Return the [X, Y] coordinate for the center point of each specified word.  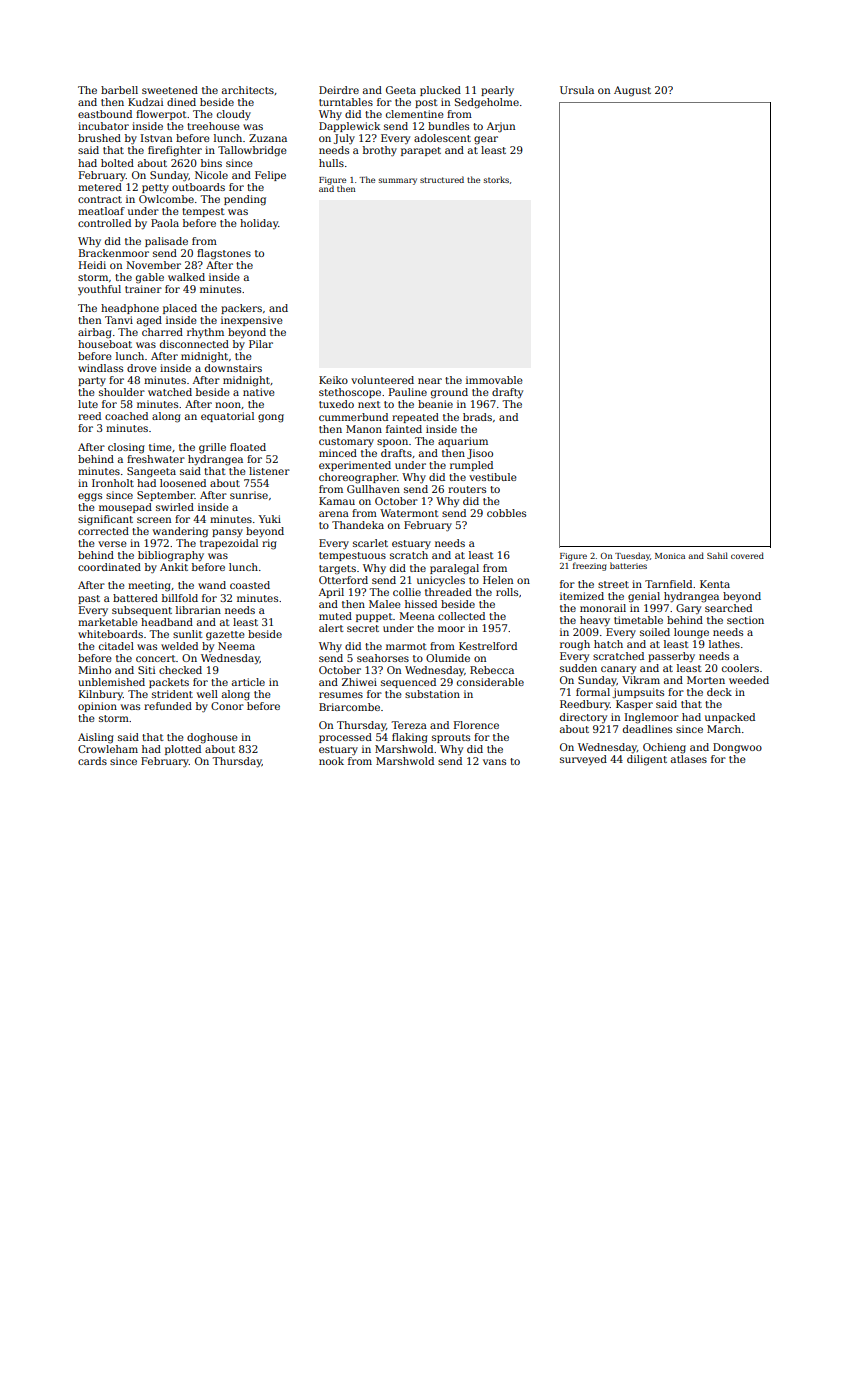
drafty [507, 393]
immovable [494, 380]
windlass [100, 368]
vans [494, 762]
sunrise [249, 495]
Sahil [717, 555]
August [632, 91]
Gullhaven [373, 489]
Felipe [270, 176]
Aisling [96, 738]
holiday [259, 224]
